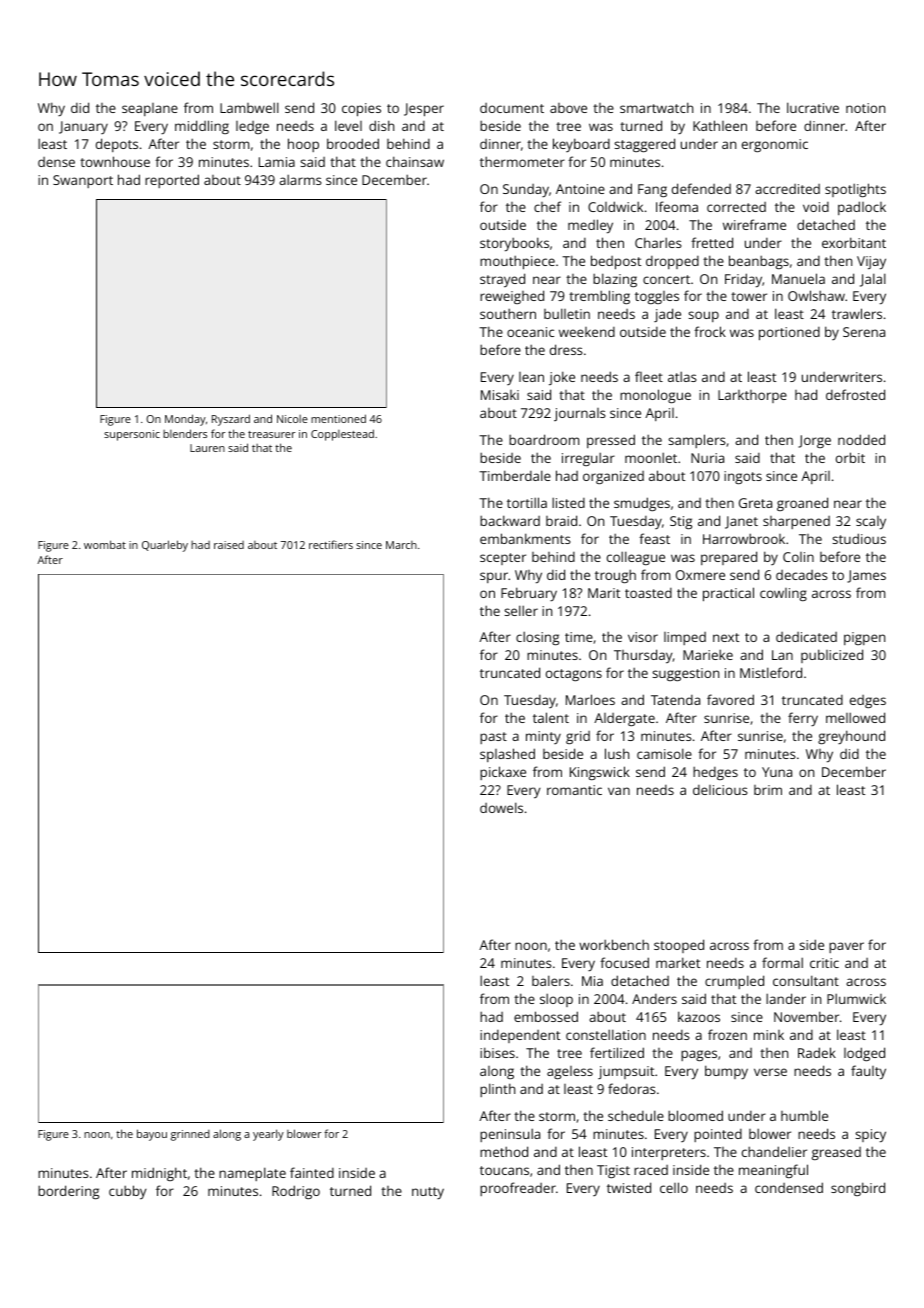  Describe the element at coordinates (720, 790) in the screenshot. I see `delicious` at that location.
